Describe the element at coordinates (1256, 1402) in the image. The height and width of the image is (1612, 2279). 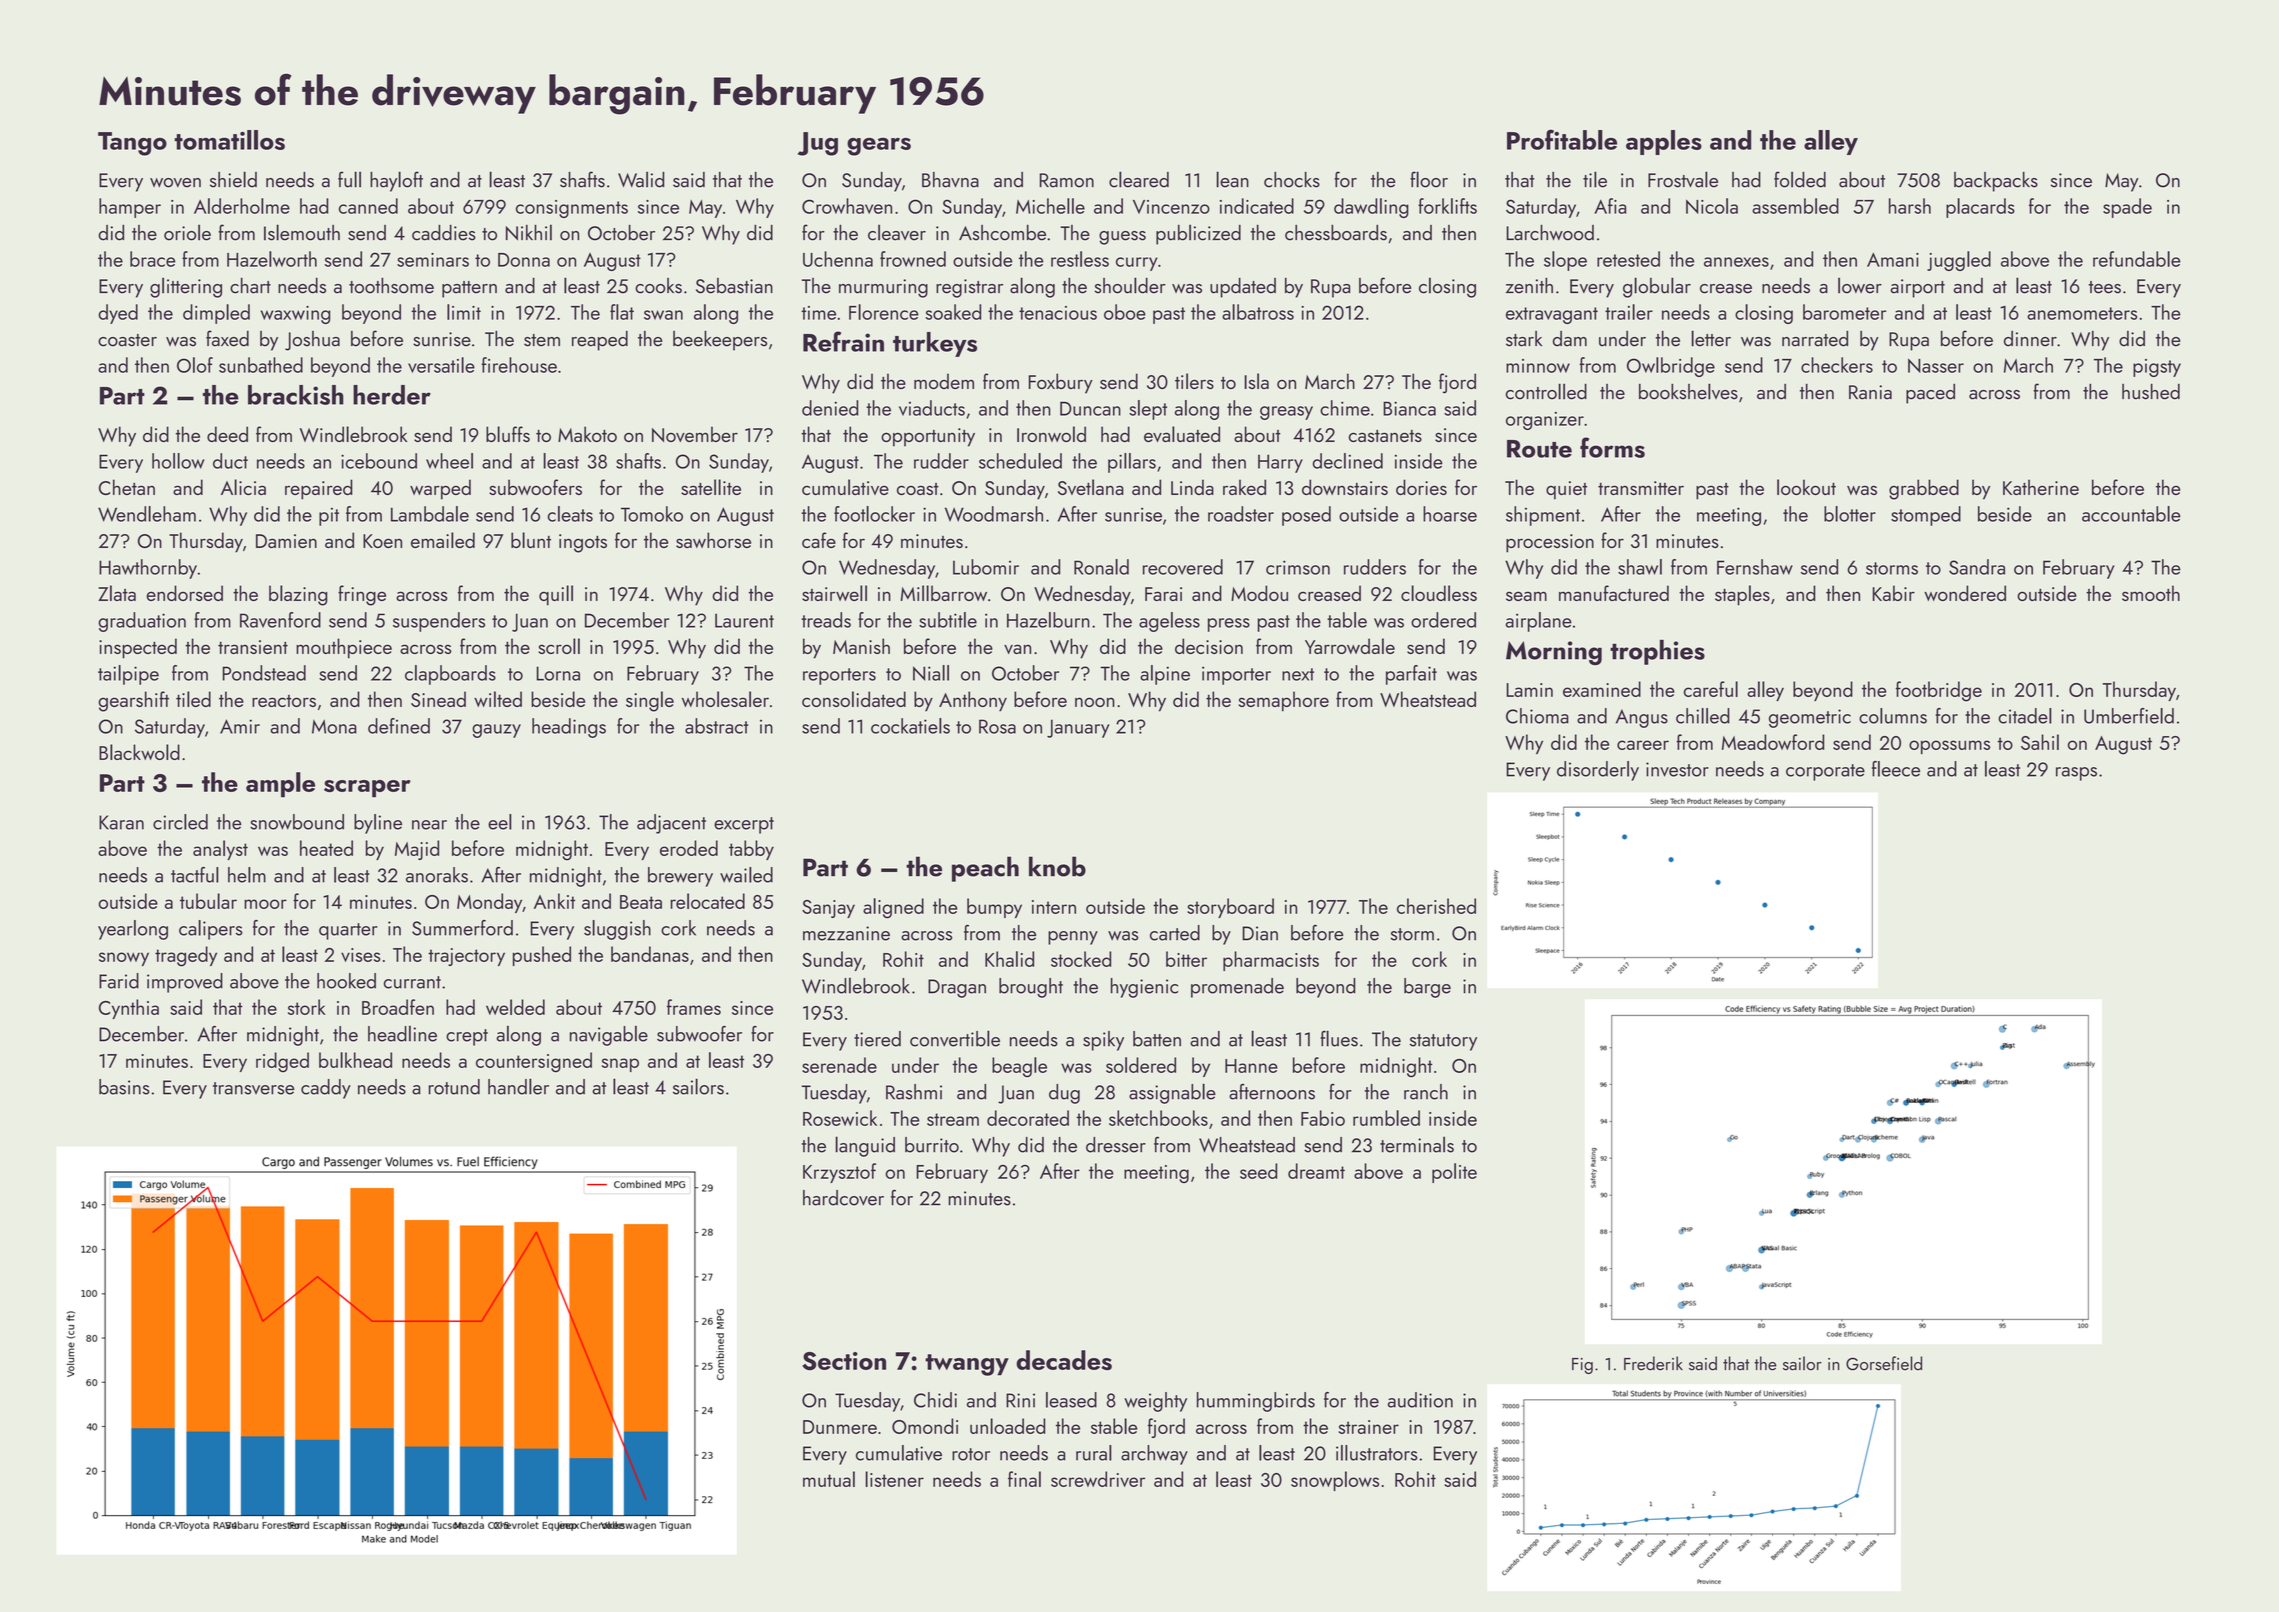
I see `hummingbirds` at that location.
